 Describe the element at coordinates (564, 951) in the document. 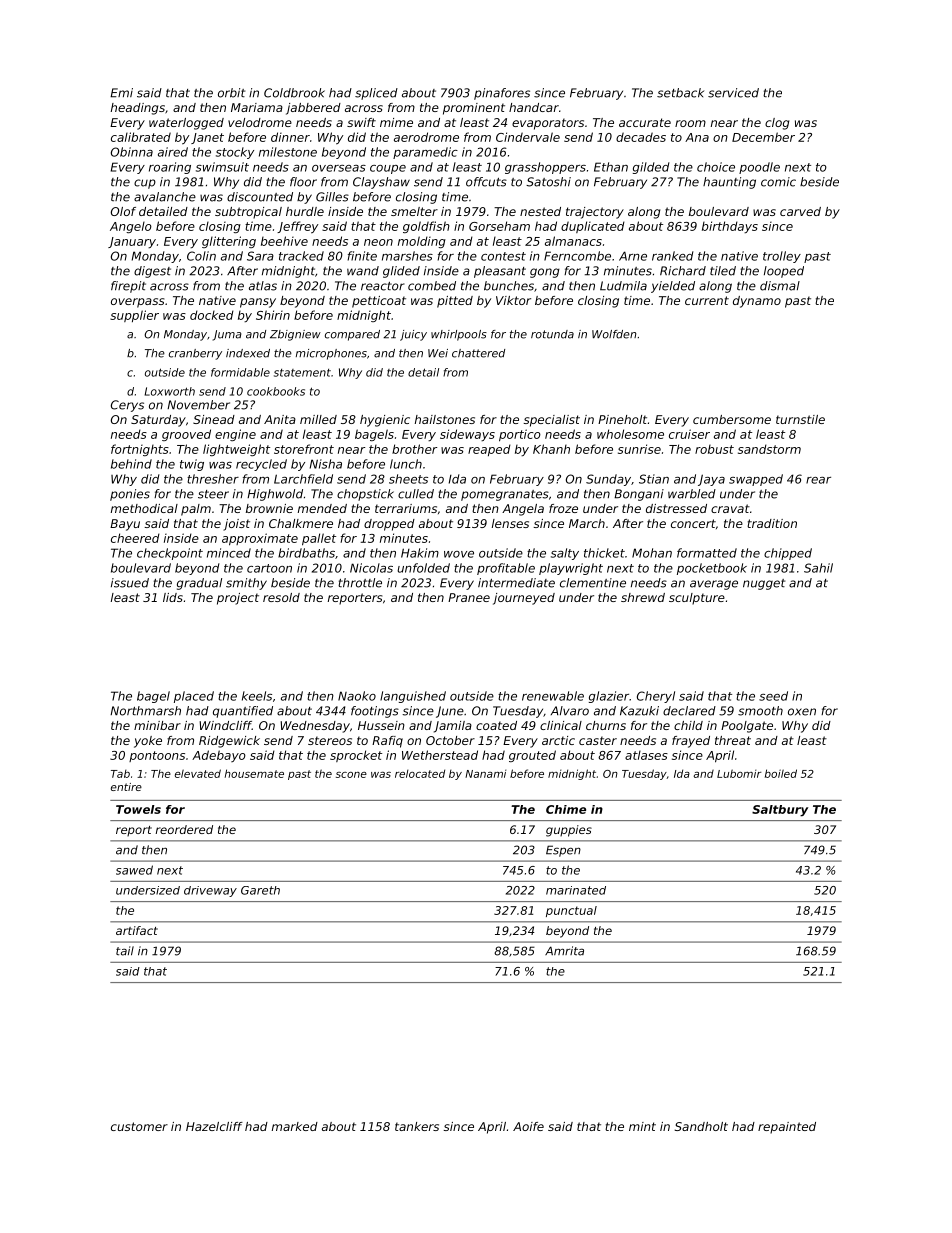

I see `Amrita` at that location.
